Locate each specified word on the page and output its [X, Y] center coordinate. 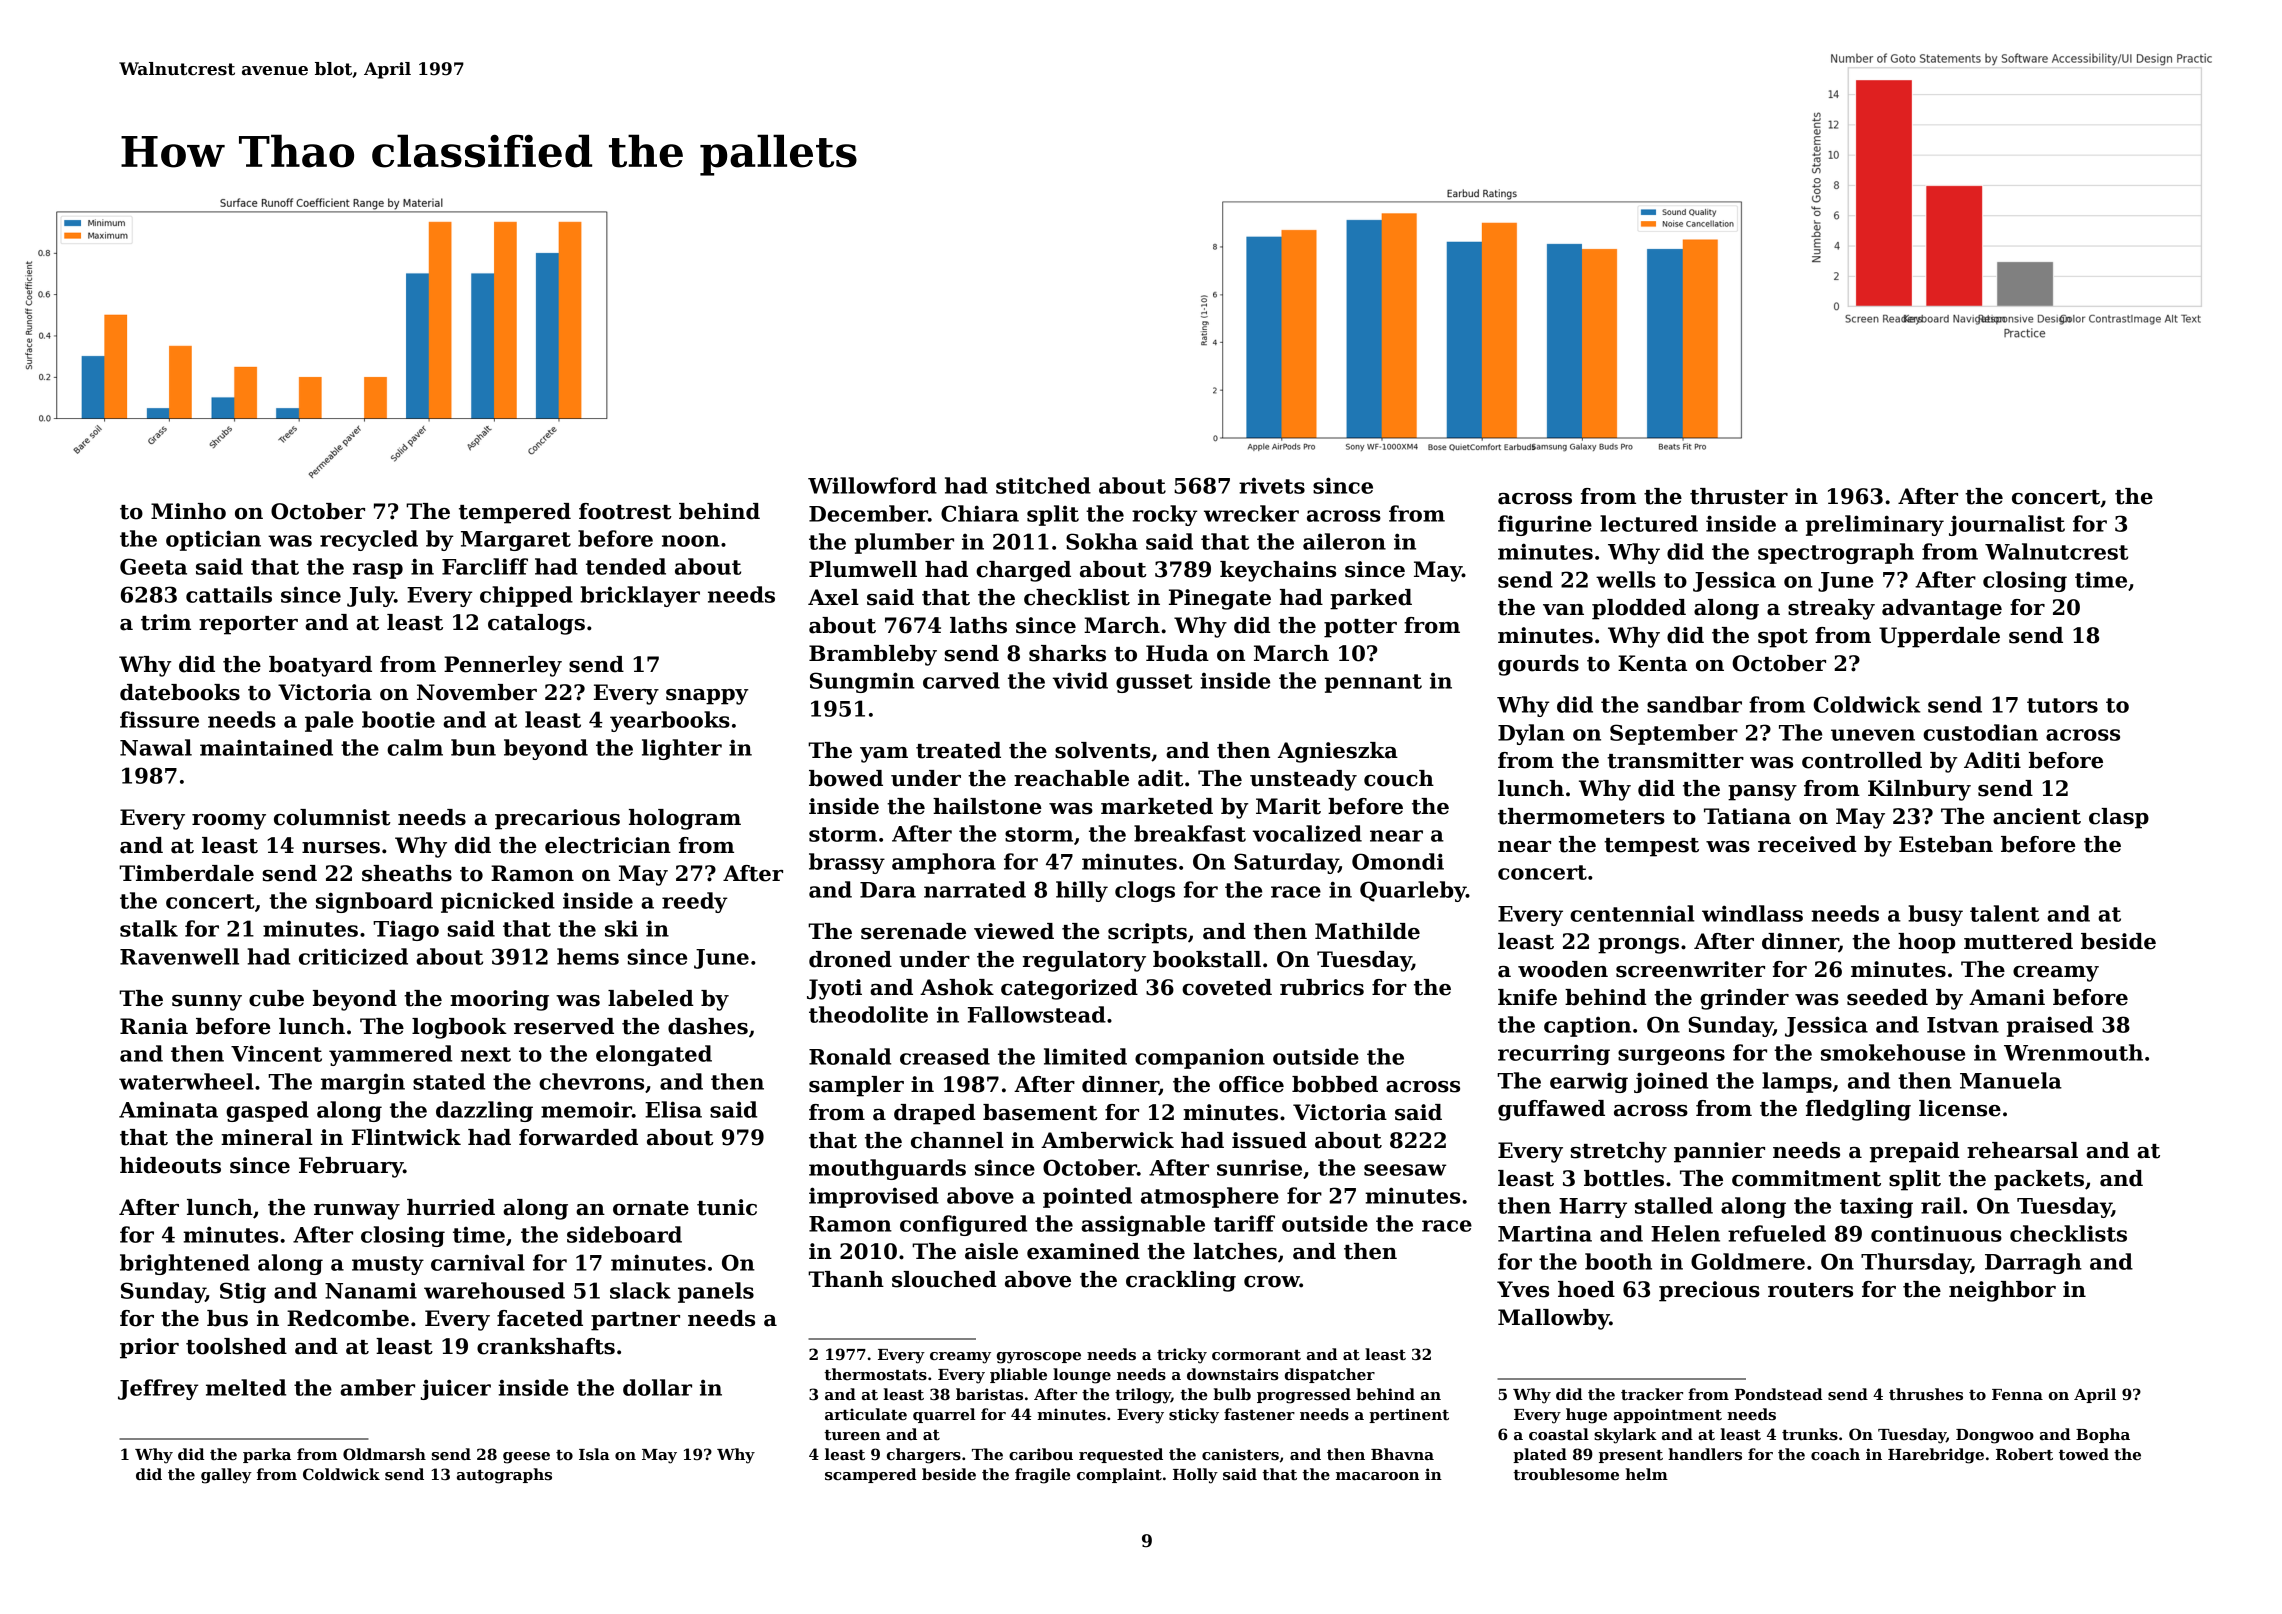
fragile [1042, 1476]
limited [1085, 1056]
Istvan [1963, 1025]
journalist [2007, 525]
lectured [1649, 523]
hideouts [170, 1165]
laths [978, 625]
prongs [1638, 946]
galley [226, 1476]
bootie [398, 719]
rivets [1272, 485]
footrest [625, 511]
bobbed [1335, 1084]
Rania [154, 1026]
